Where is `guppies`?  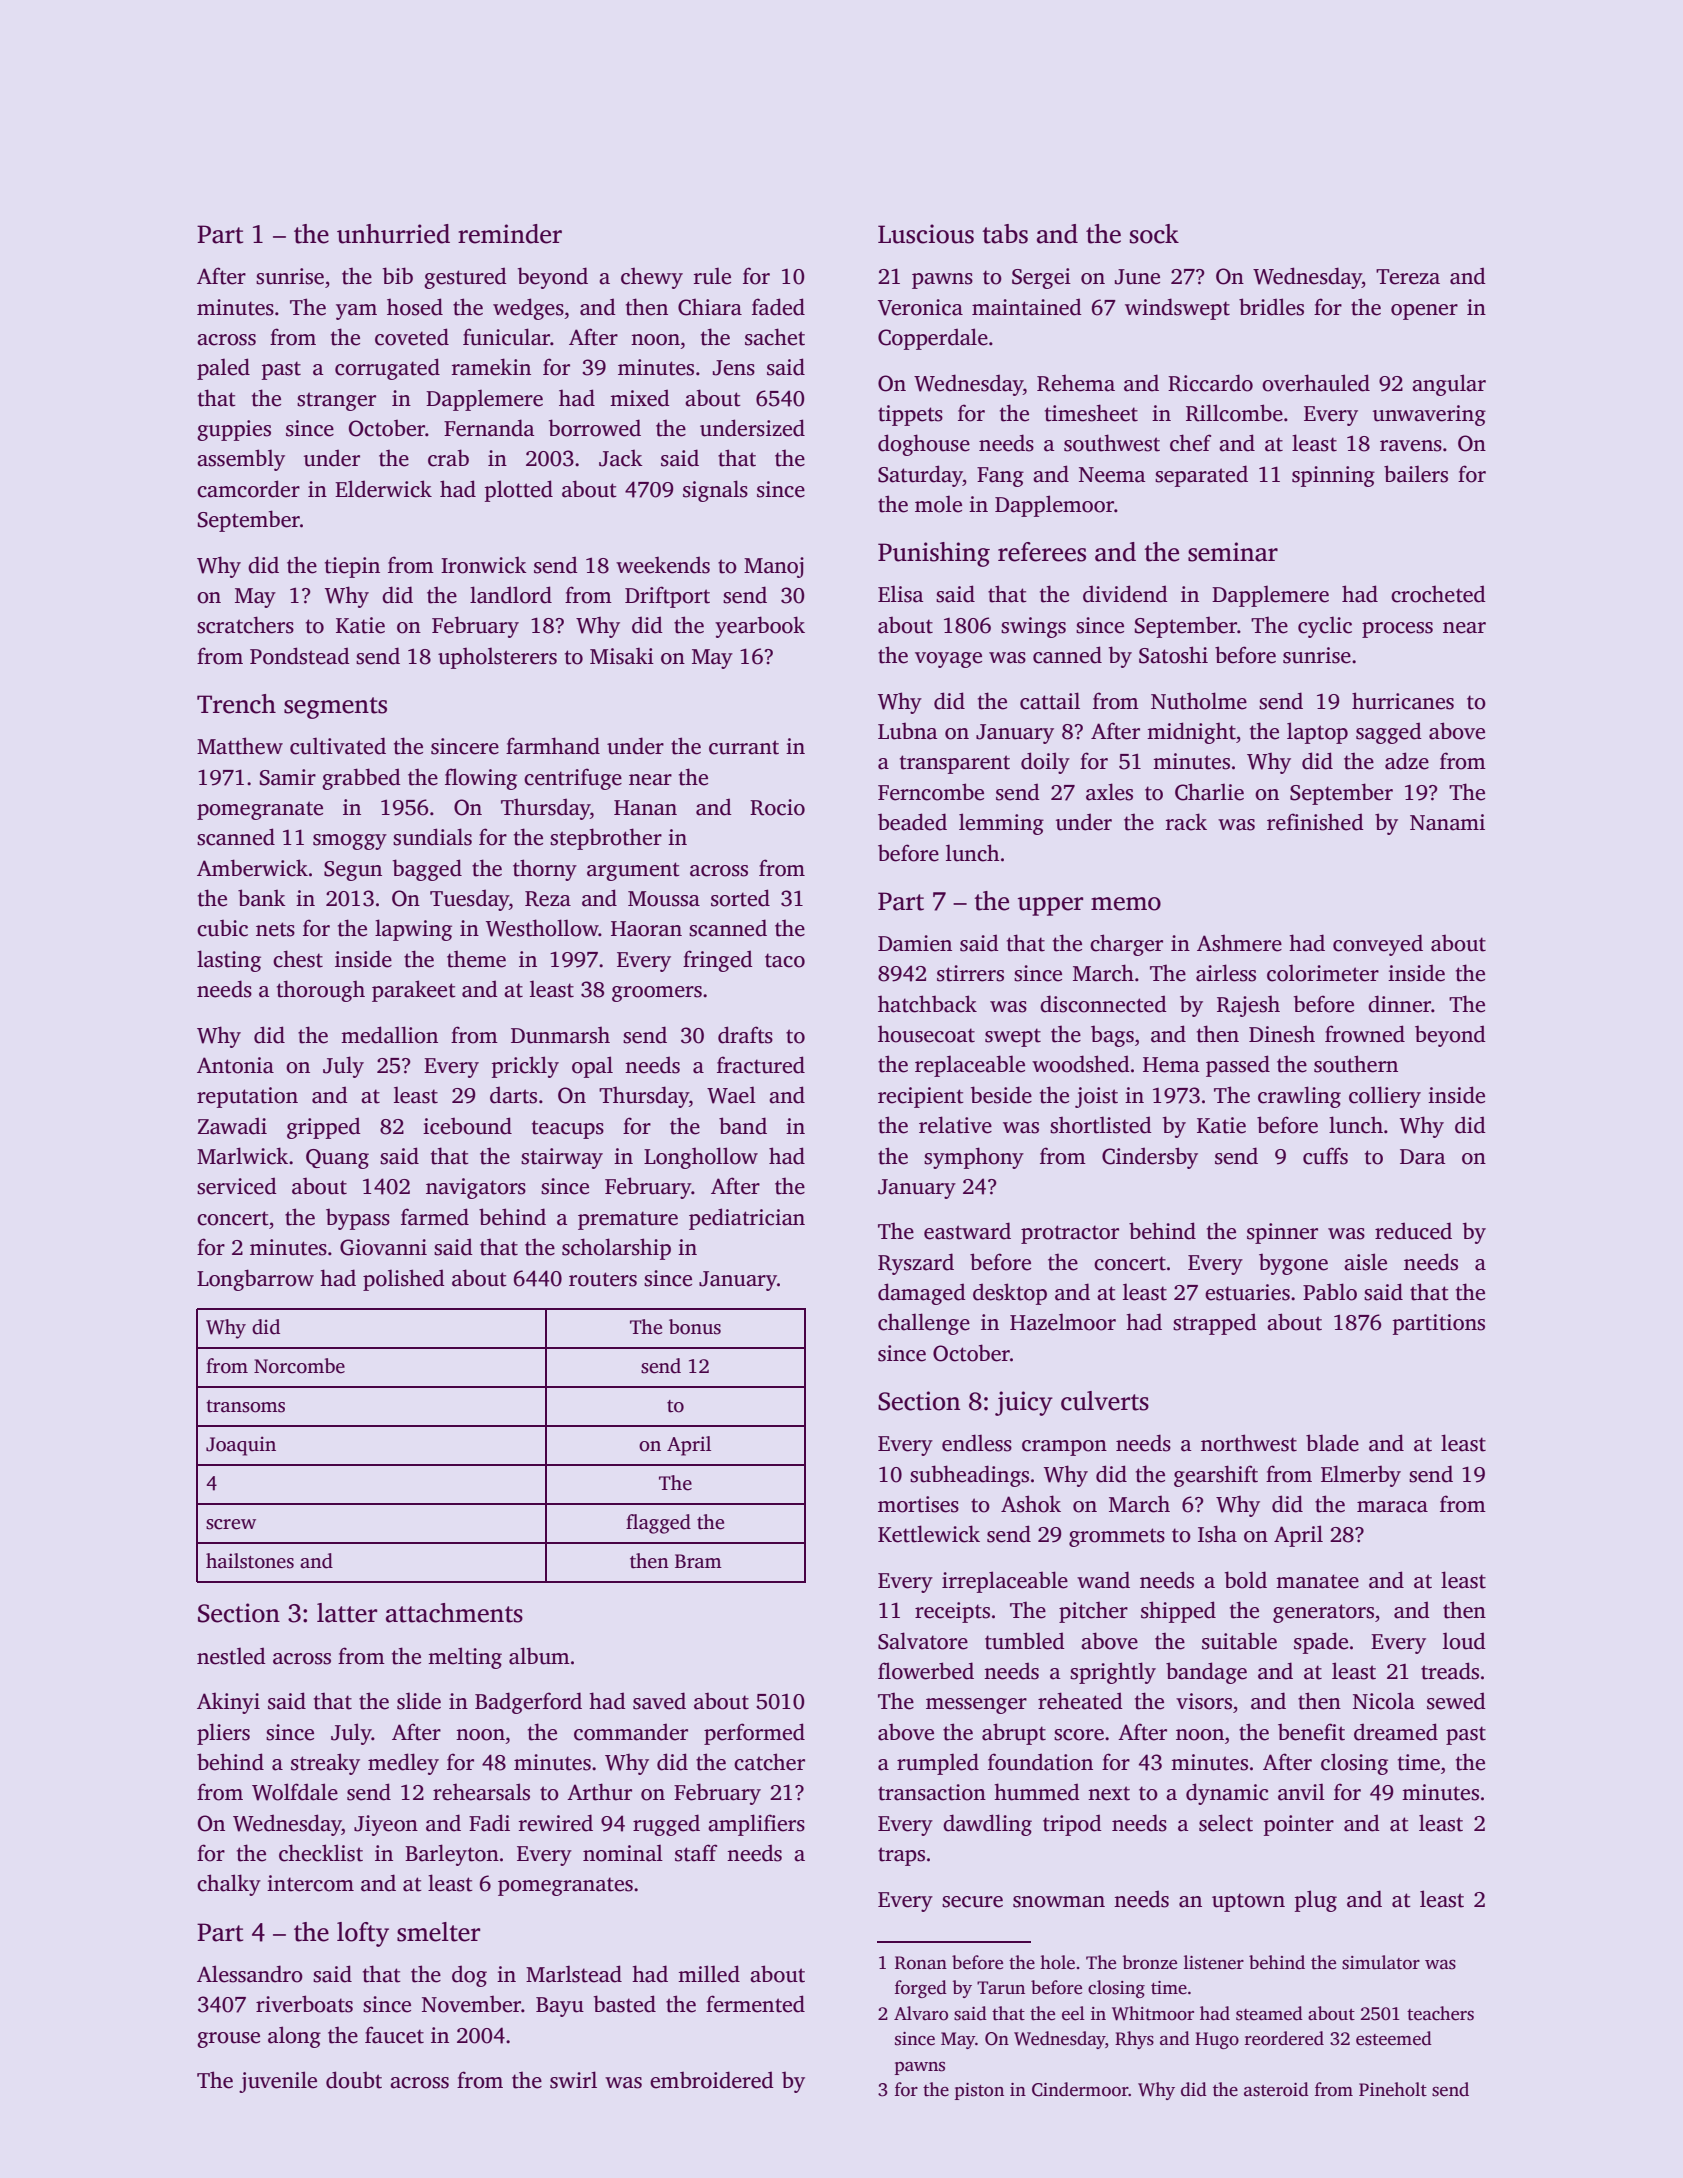 guppies is located at coordinates (234, 430).
